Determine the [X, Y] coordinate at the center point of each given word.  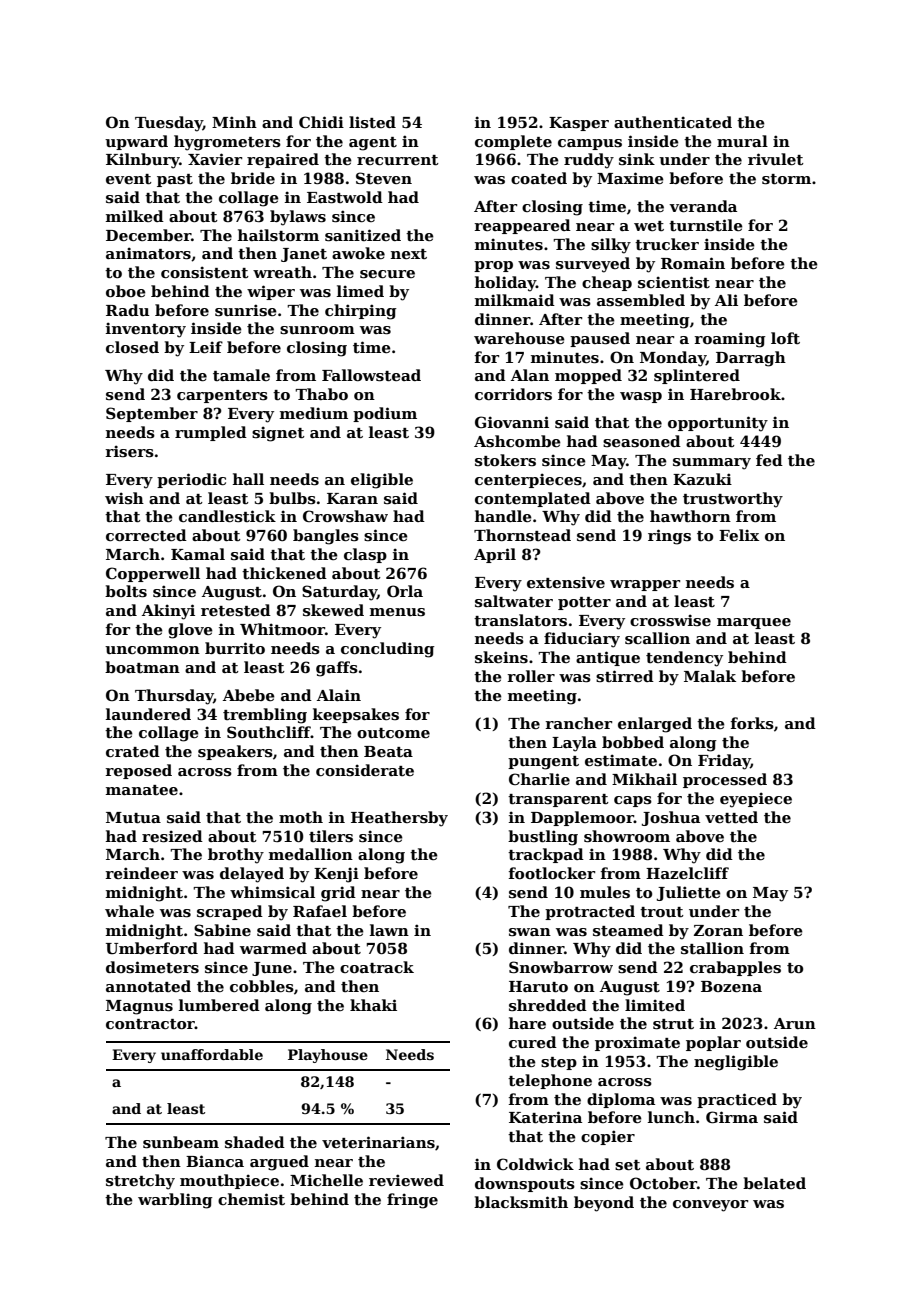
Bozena [731, 986]
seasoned [642, 441]
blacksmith [521, 1202]
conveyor [710, 1206]
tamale [241, 375]
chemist [251, 1199]
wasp [641, 397]
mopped [588, 376]
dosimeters [152, 967]
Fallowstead [371, 375]
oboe [126, 291]
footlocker [552, 873]
